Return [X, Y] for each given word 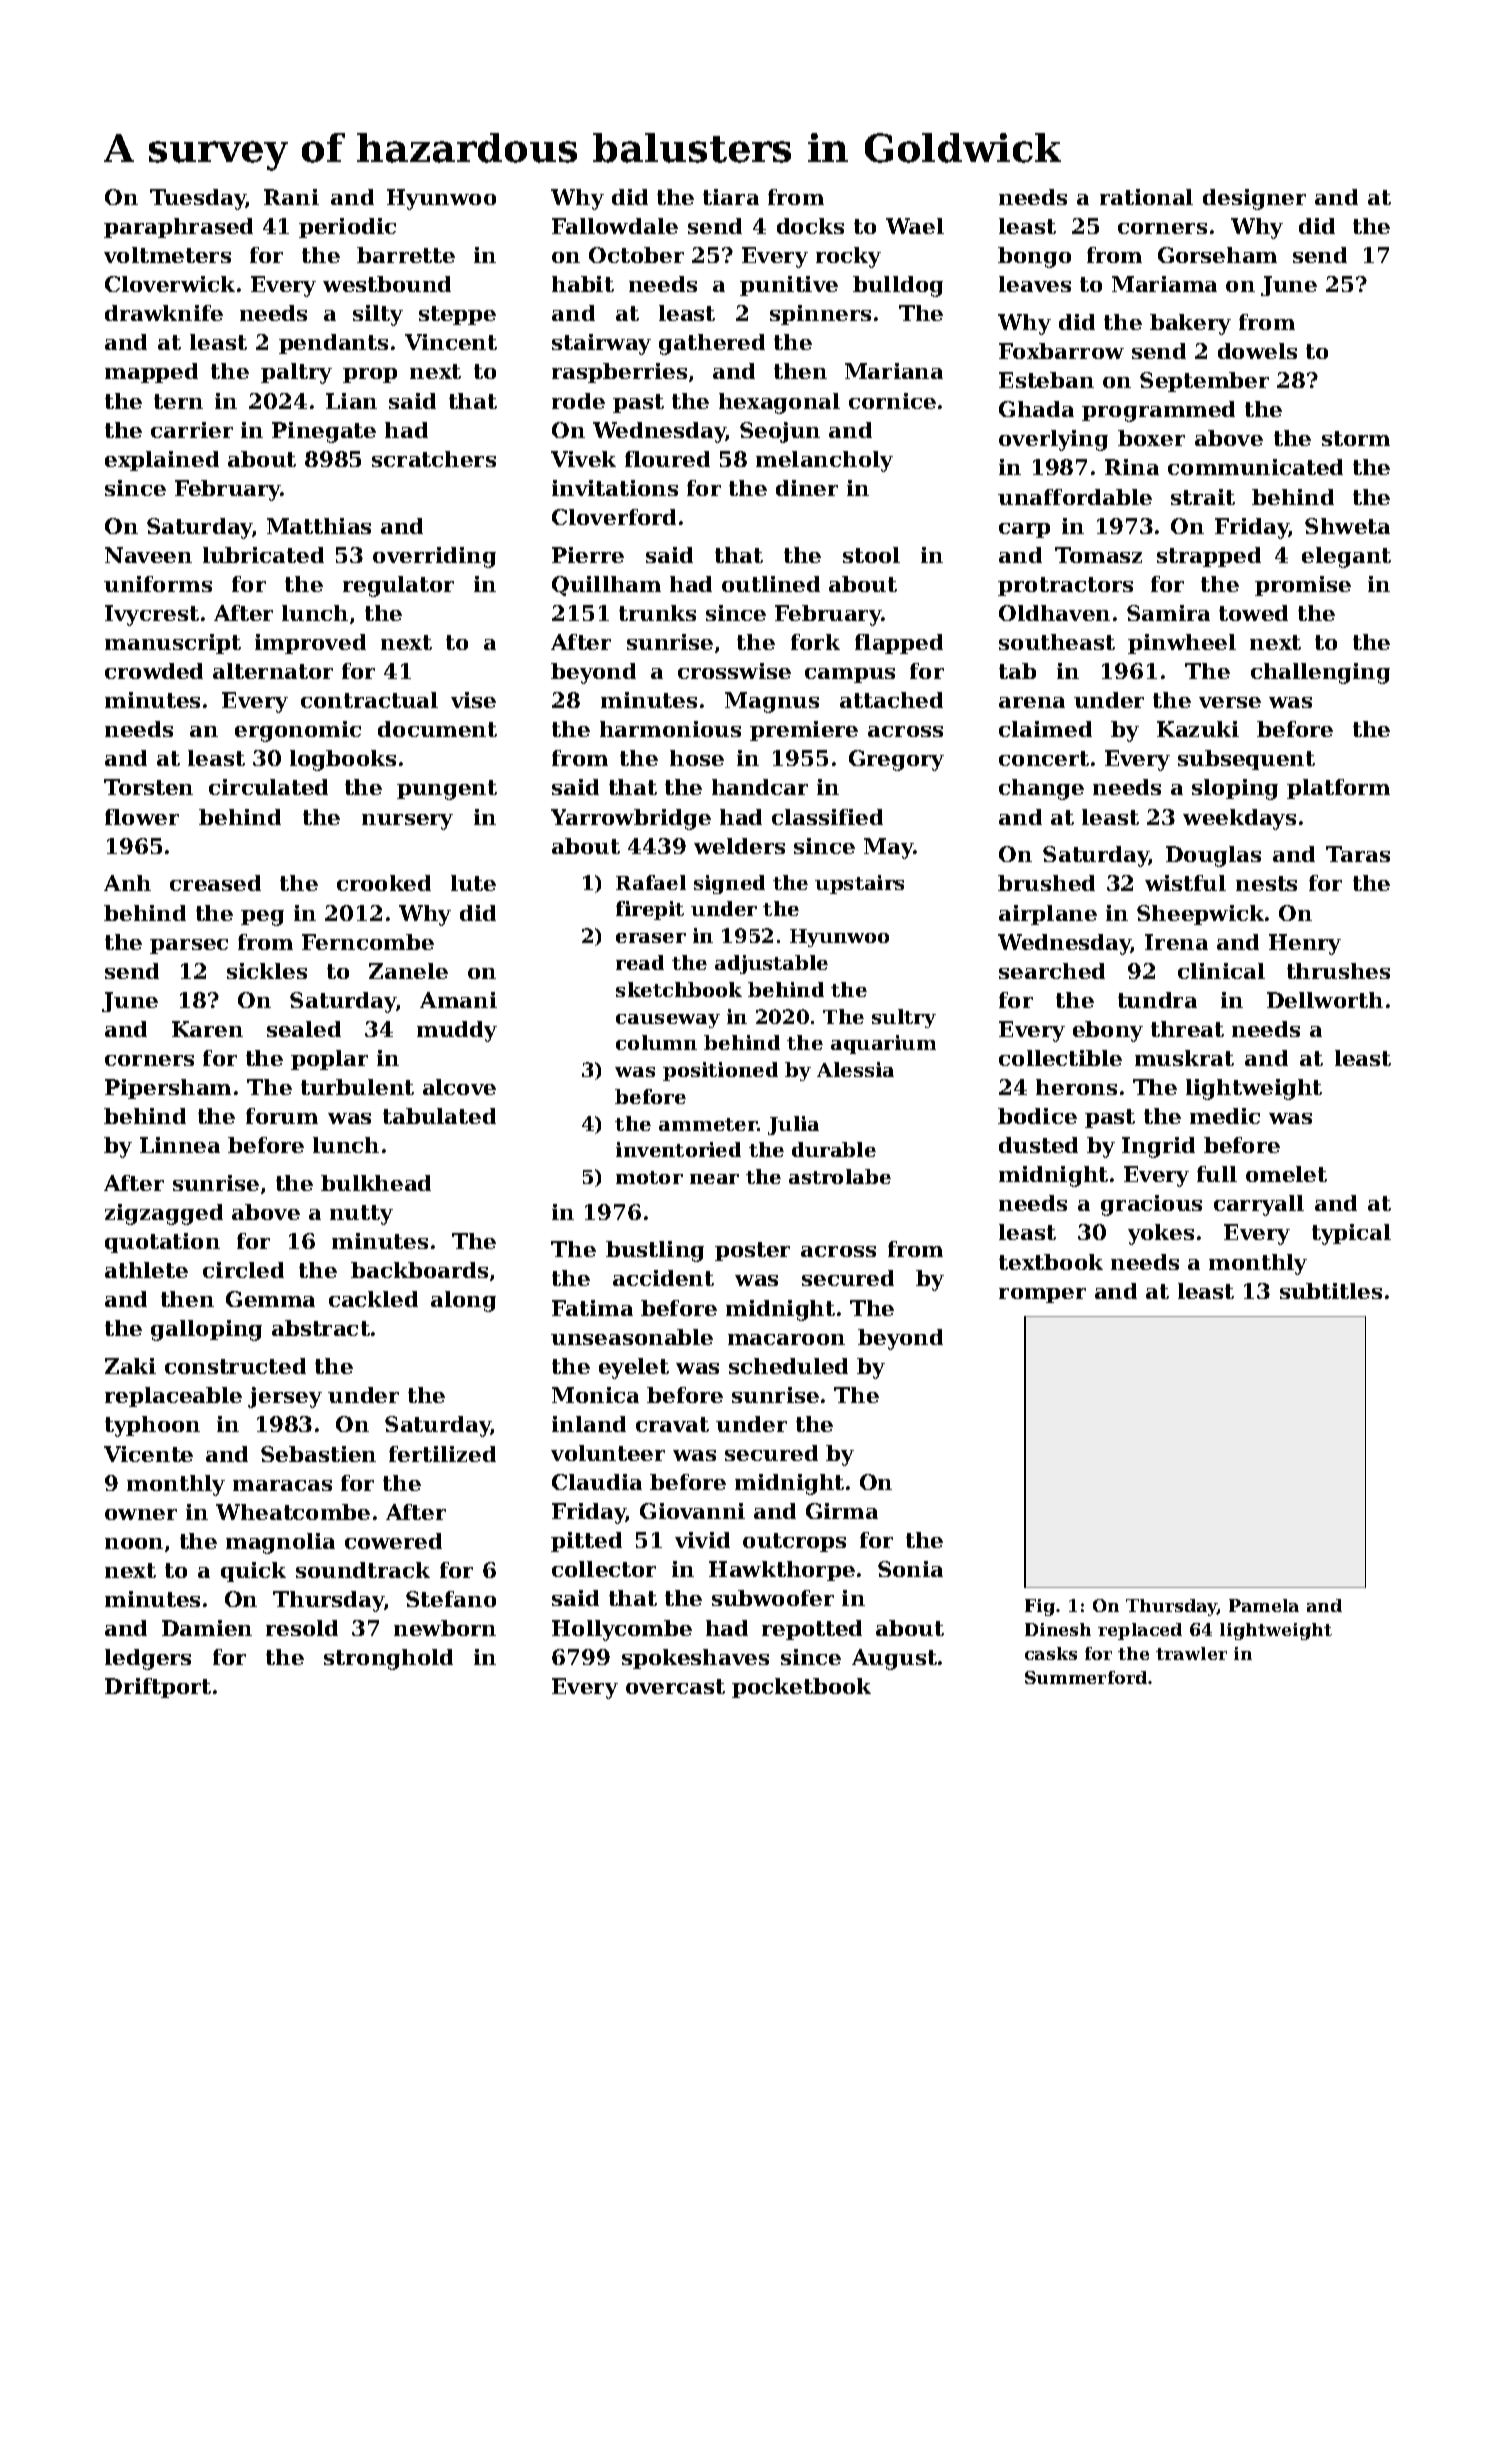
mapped [151, 373]
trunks [657, 613]
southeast [1057, 642]
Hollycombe [622, 1630]
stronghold [388, 1659]
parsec [189, 946]
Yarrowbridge [631, 819]
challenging [1320, 673]
